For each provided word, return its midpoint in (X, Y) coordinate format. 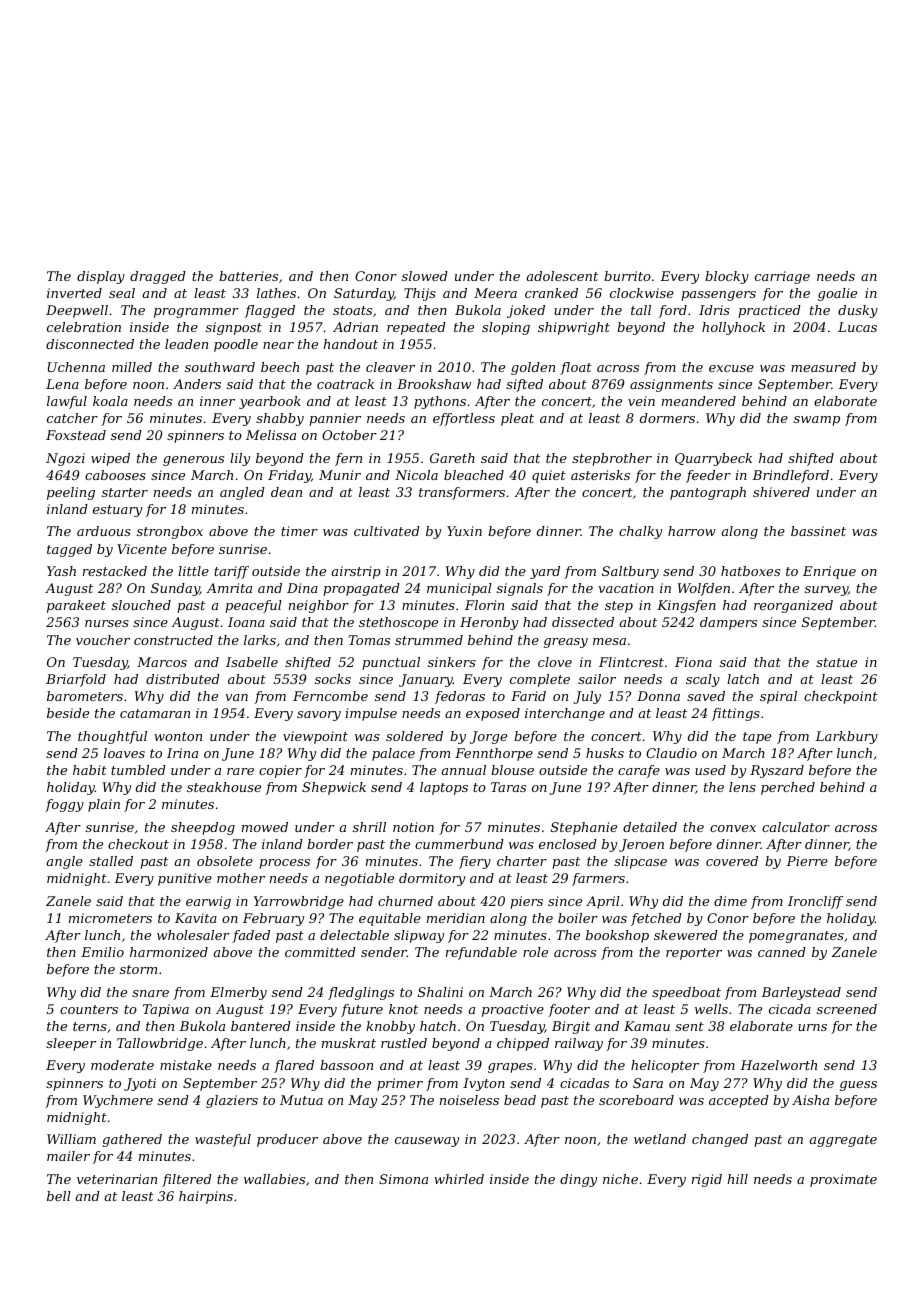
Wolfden (704, 589)
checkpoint (841, 697)
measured (823, 367)
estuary (117, 511)
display (101, 277)
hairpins (206, 1197)
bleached (474, 475)
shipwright (574, 328)
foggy (64, 805)
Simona (403, 1179)
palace (393, 754)
